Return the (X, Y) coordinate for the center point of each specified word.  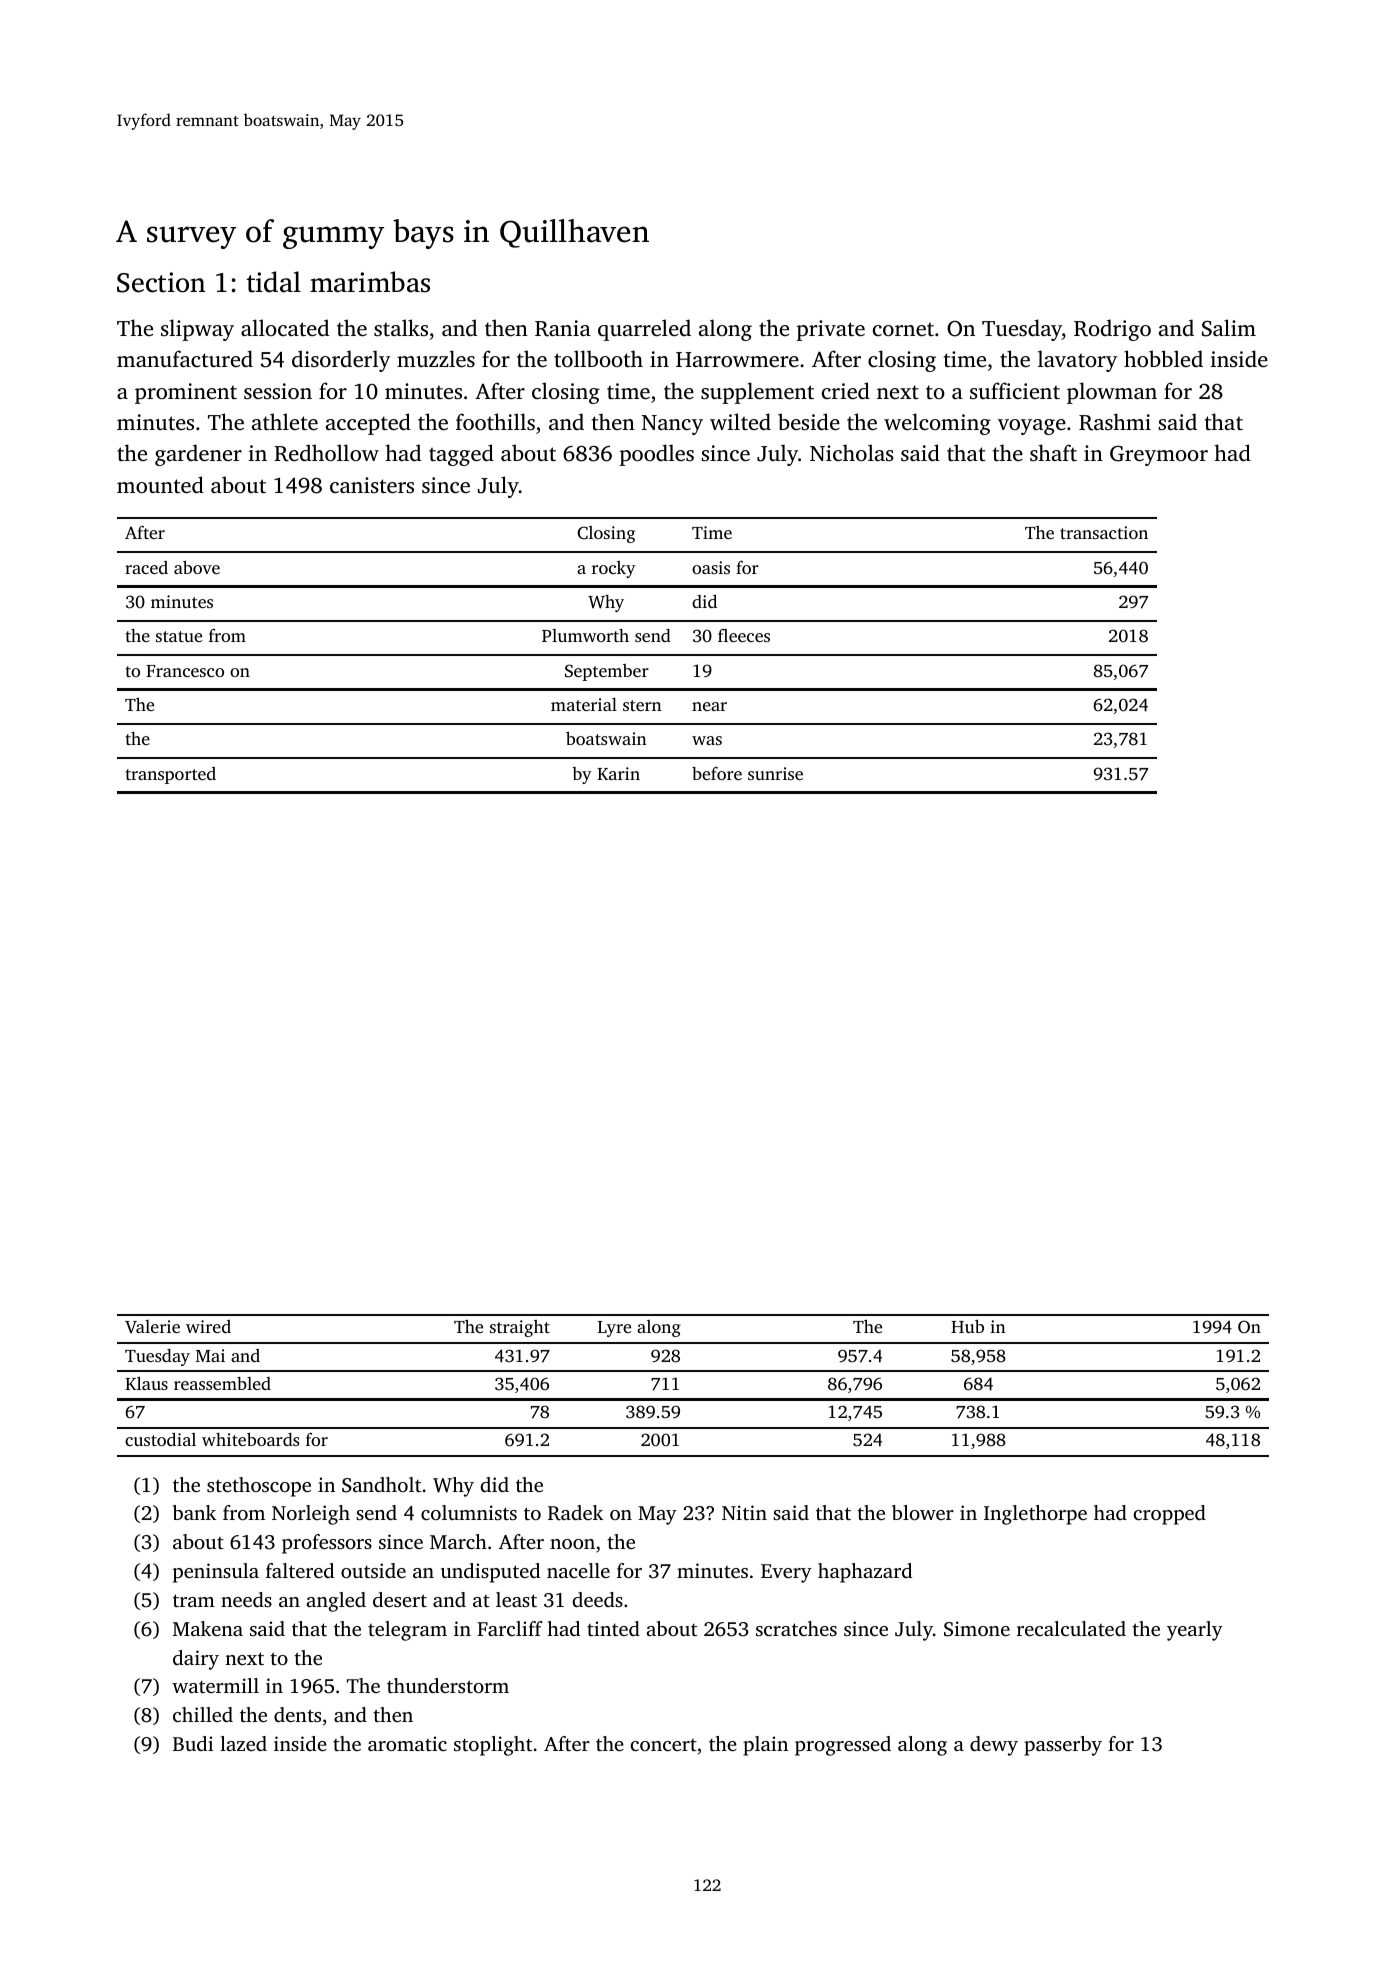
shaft (1053, 452)
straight (520, 1328)
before (717, 773)
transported (170, 775)
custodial (160, 1439)
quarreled (644, 330)
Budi (193, 1743)
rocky (613, 569)
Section (161, 282)
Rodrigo (1112, 330)
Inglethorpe (1035, 1515)
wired (208, 1326)
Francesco (185, 671)
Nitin (744, 1512)
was (707, 740)
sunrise (775, 773)
